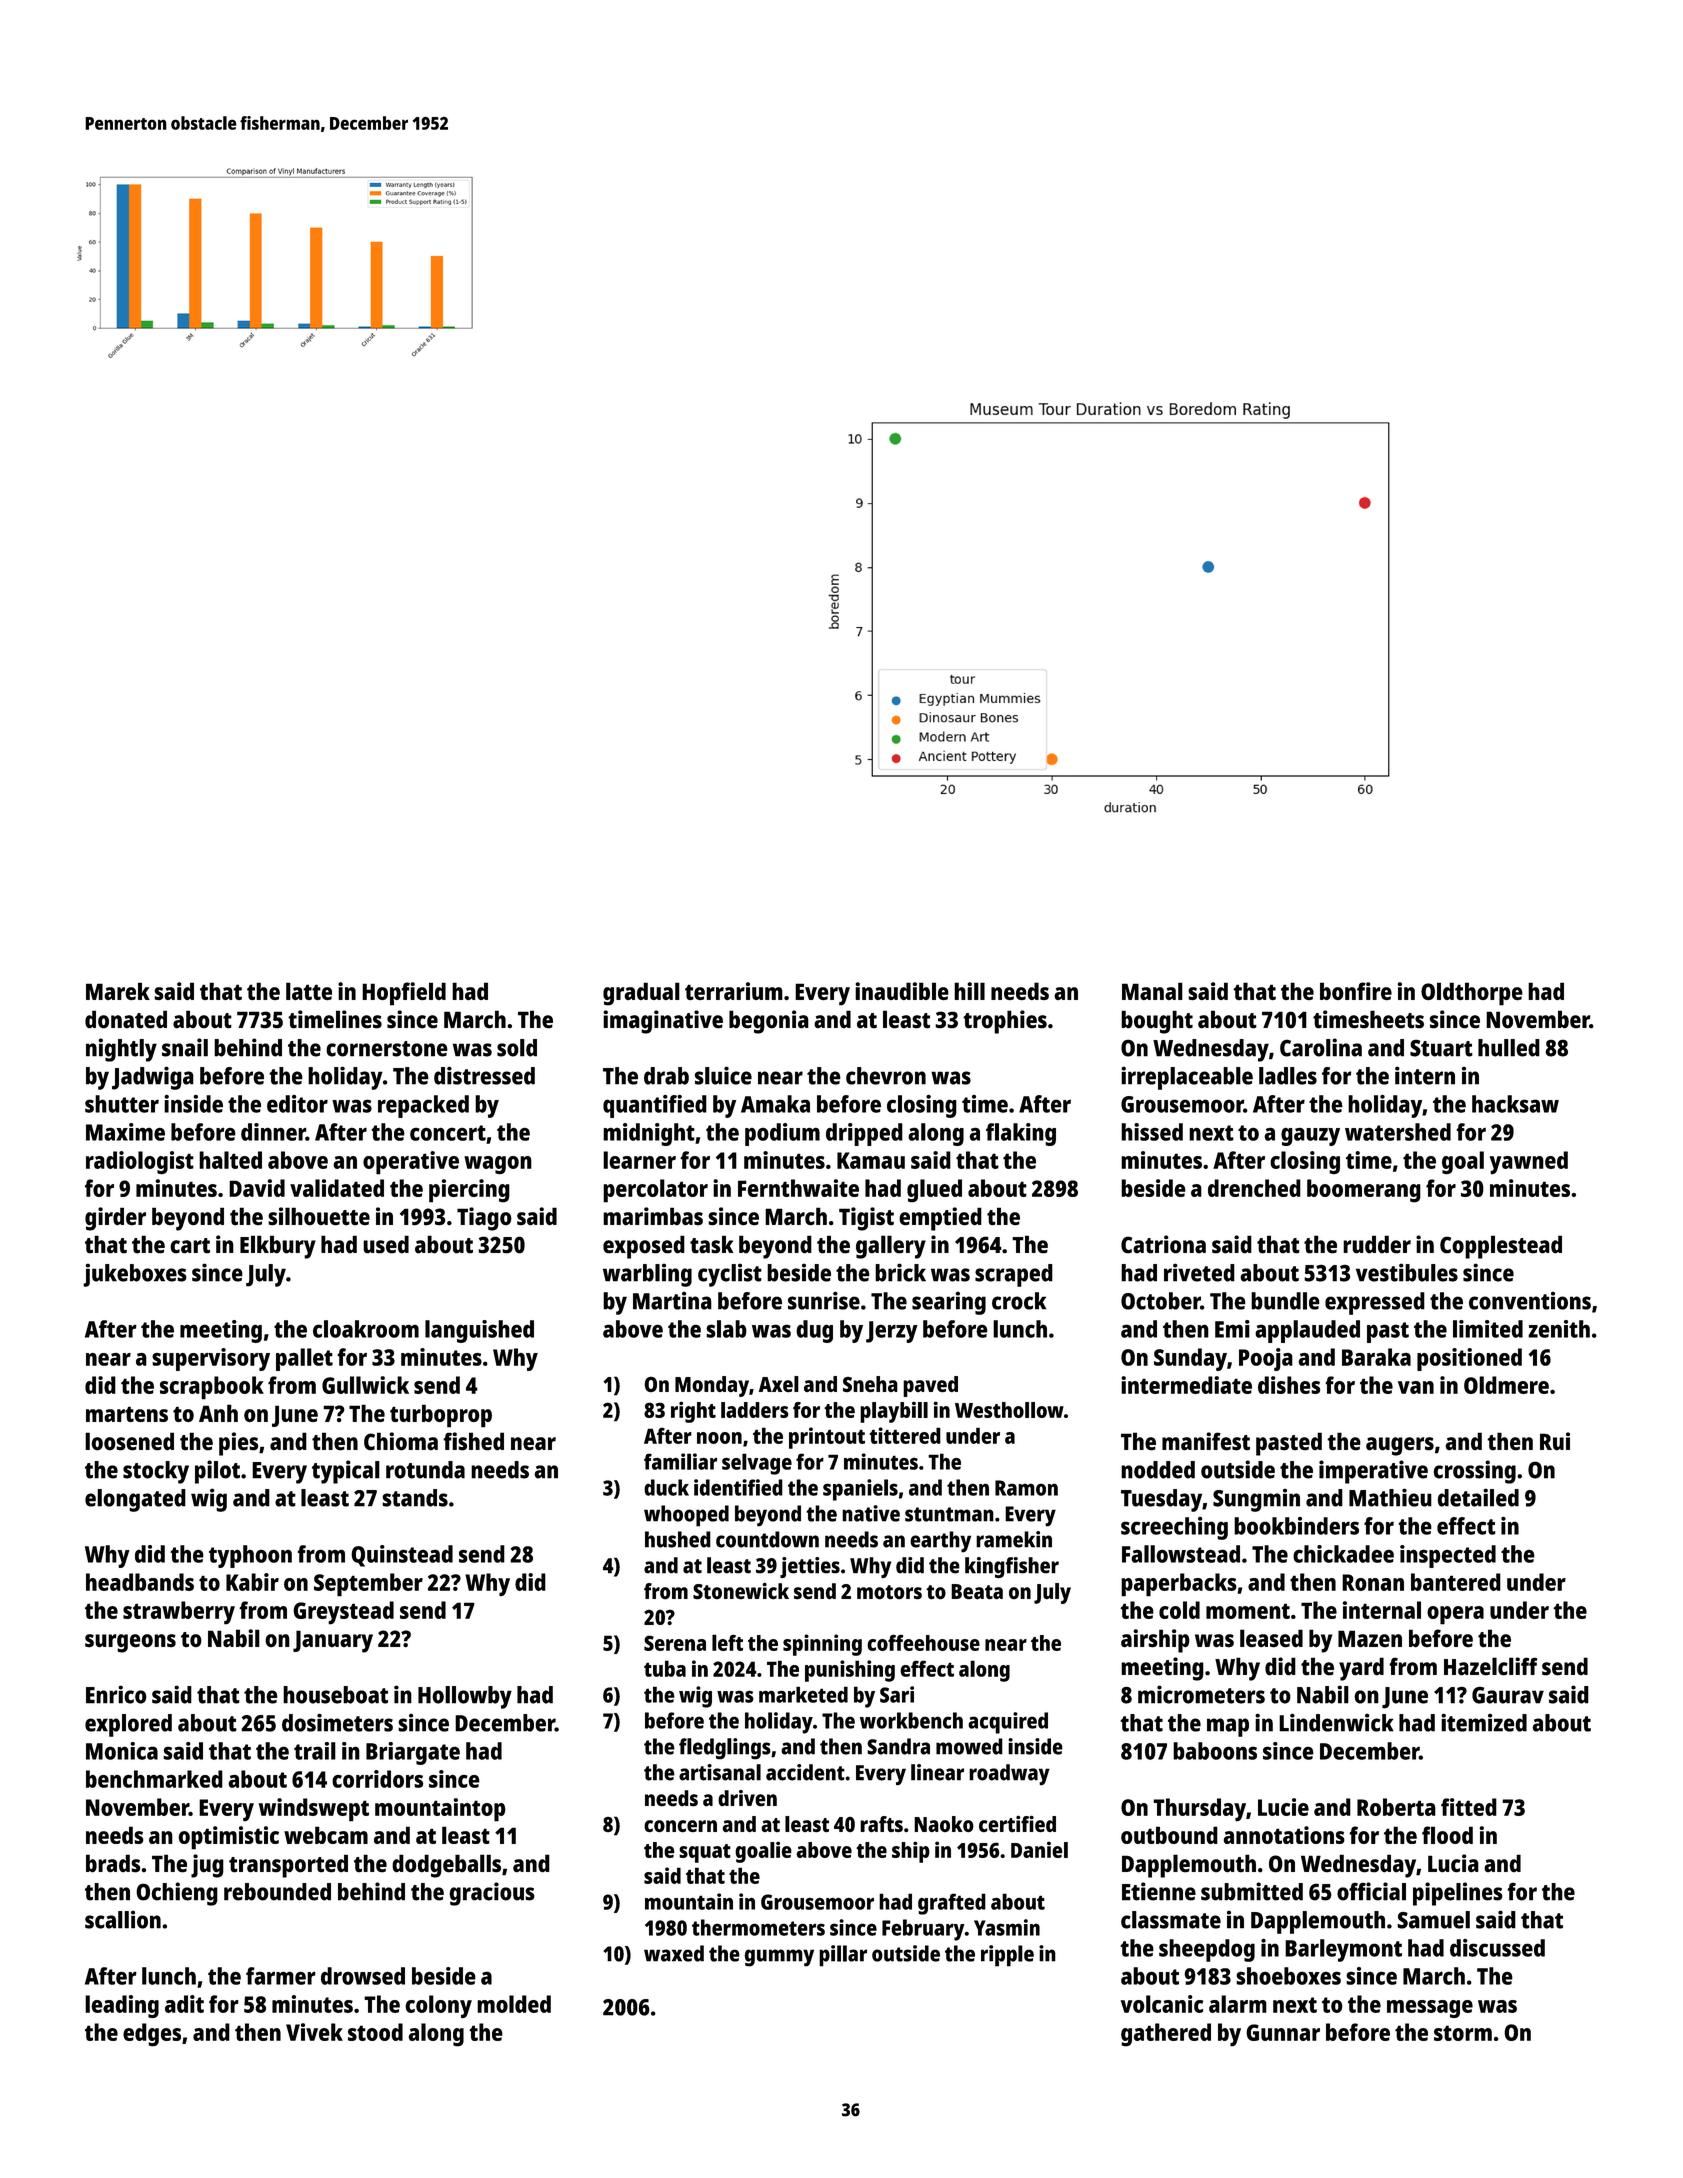 Image resolution: width=1683 pixels, height=2178 pixels. What do you see at coordinates (1509, 1048) in the page?
I see `hulled` at bounding box center [1509, 1048].
